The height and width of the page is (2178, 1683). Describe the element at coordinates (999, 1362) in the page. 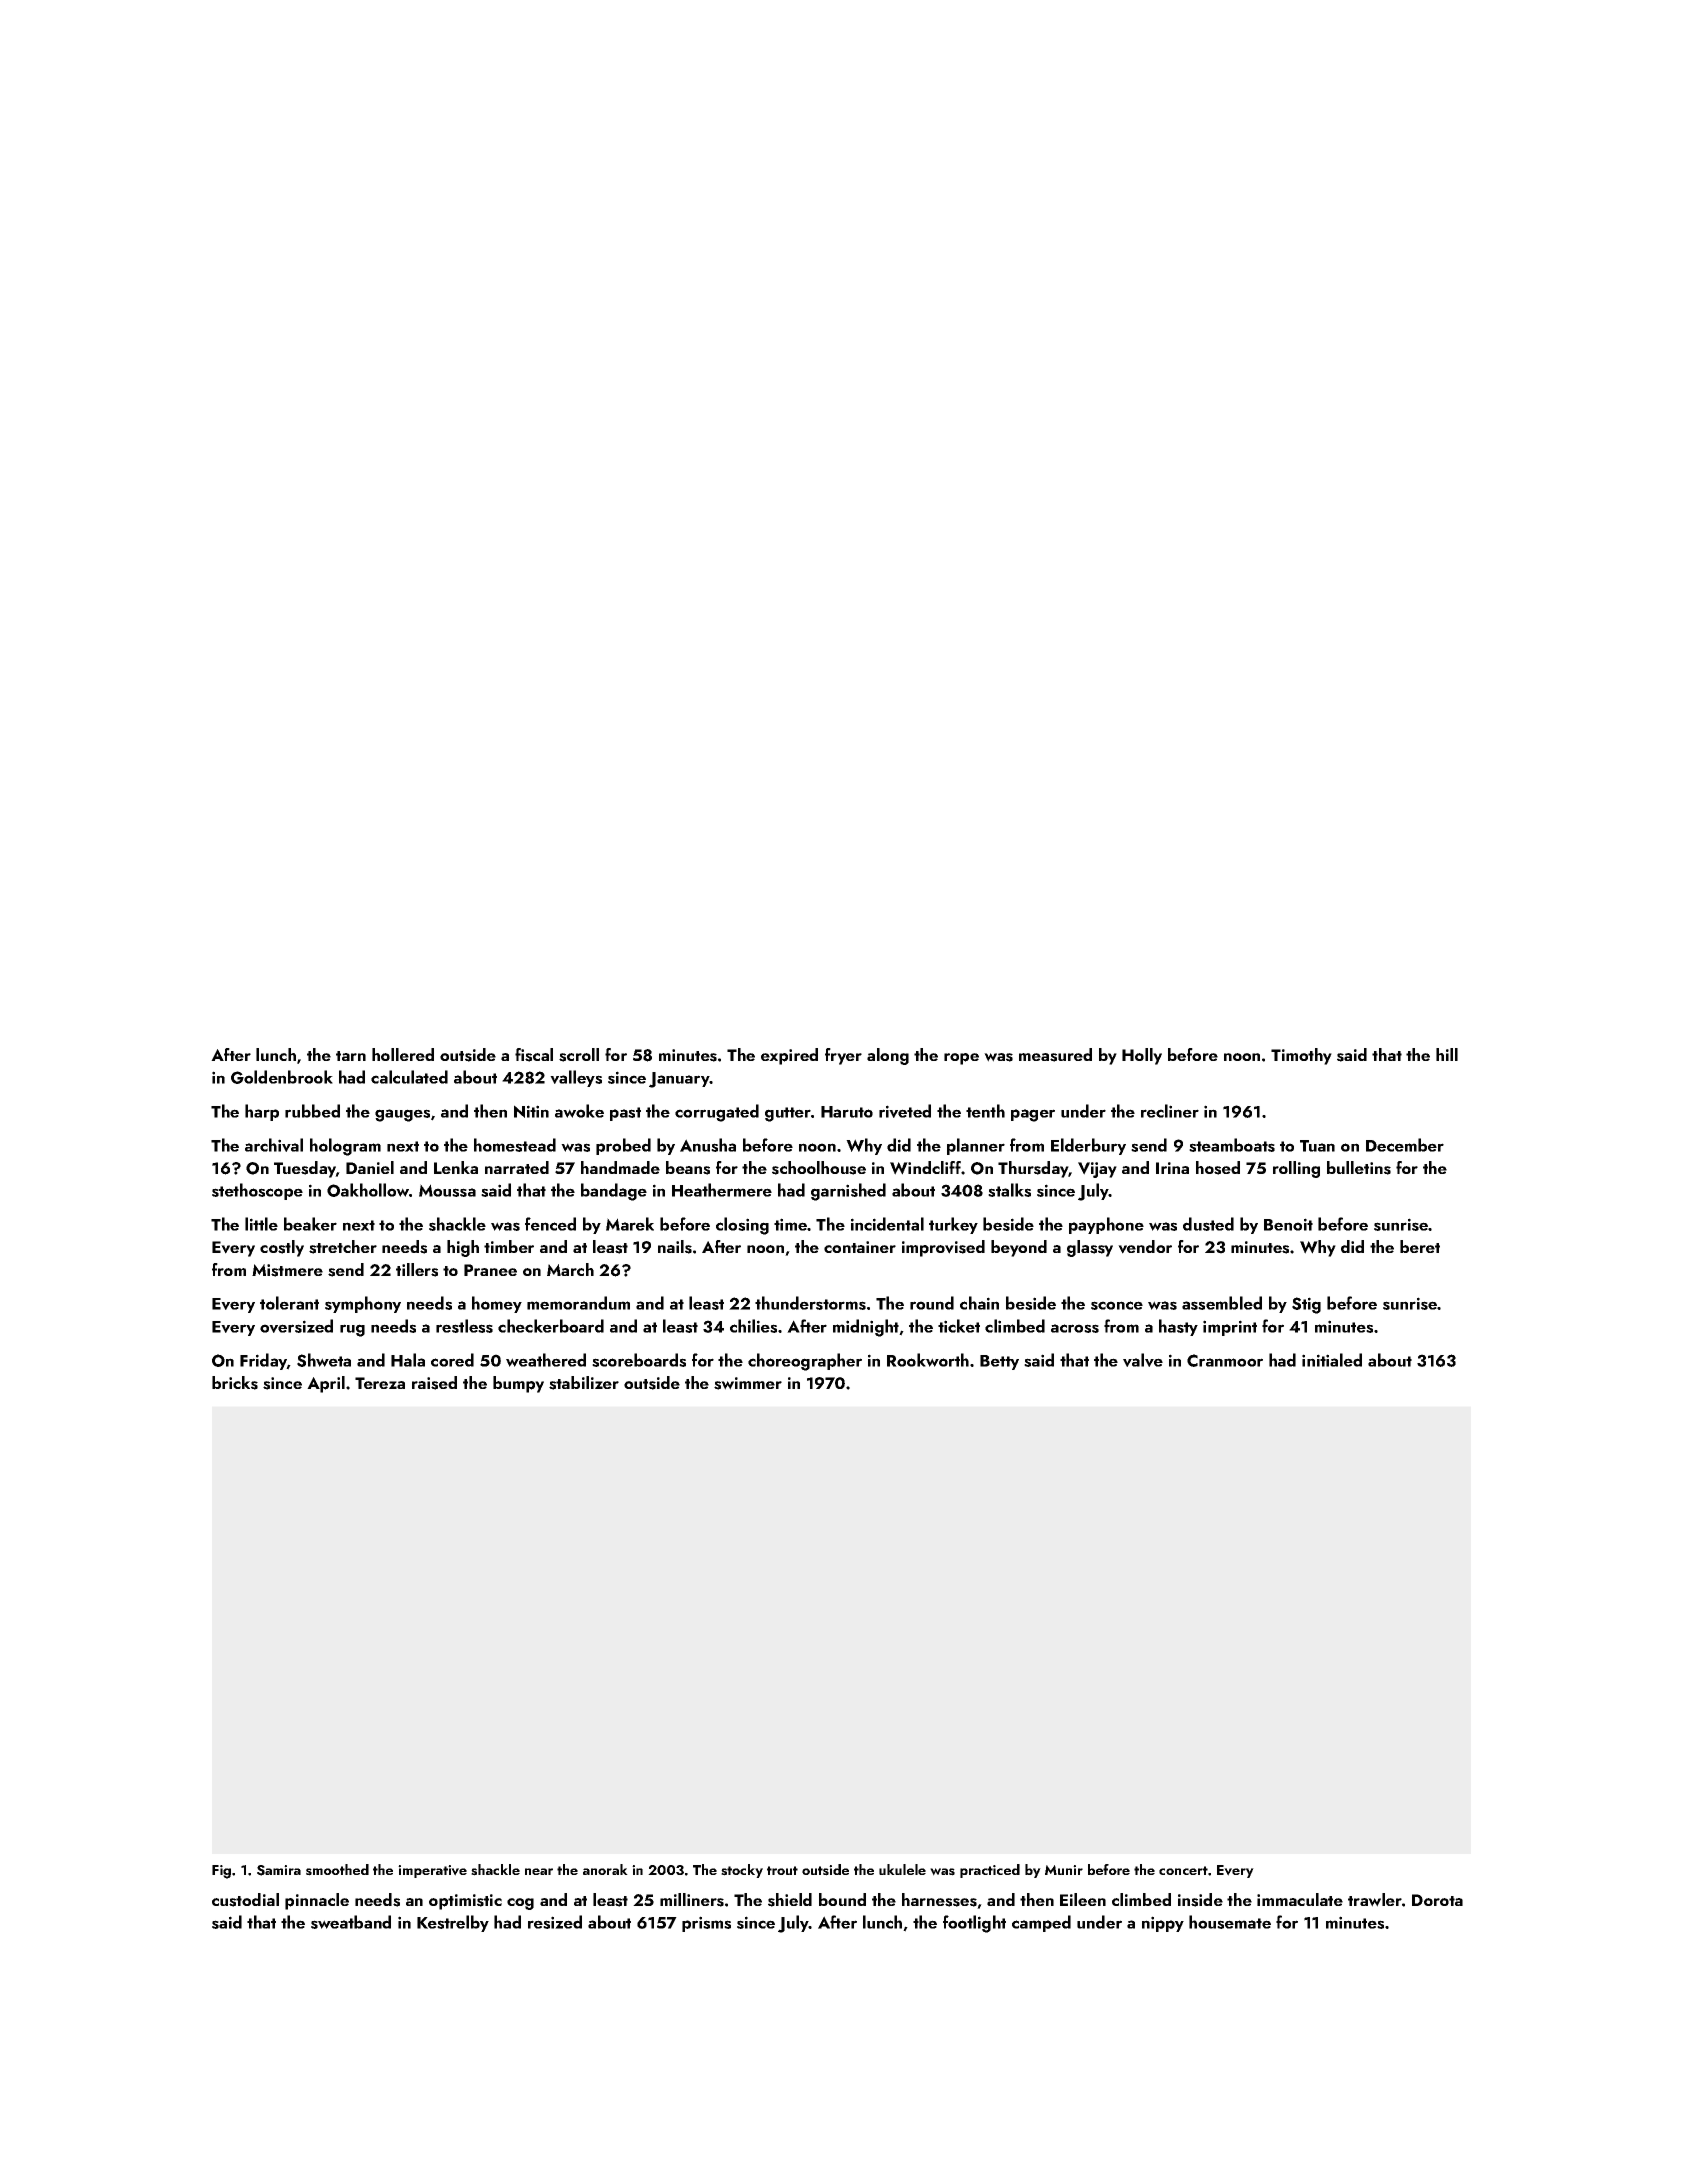

I see `Betty` at that location.
